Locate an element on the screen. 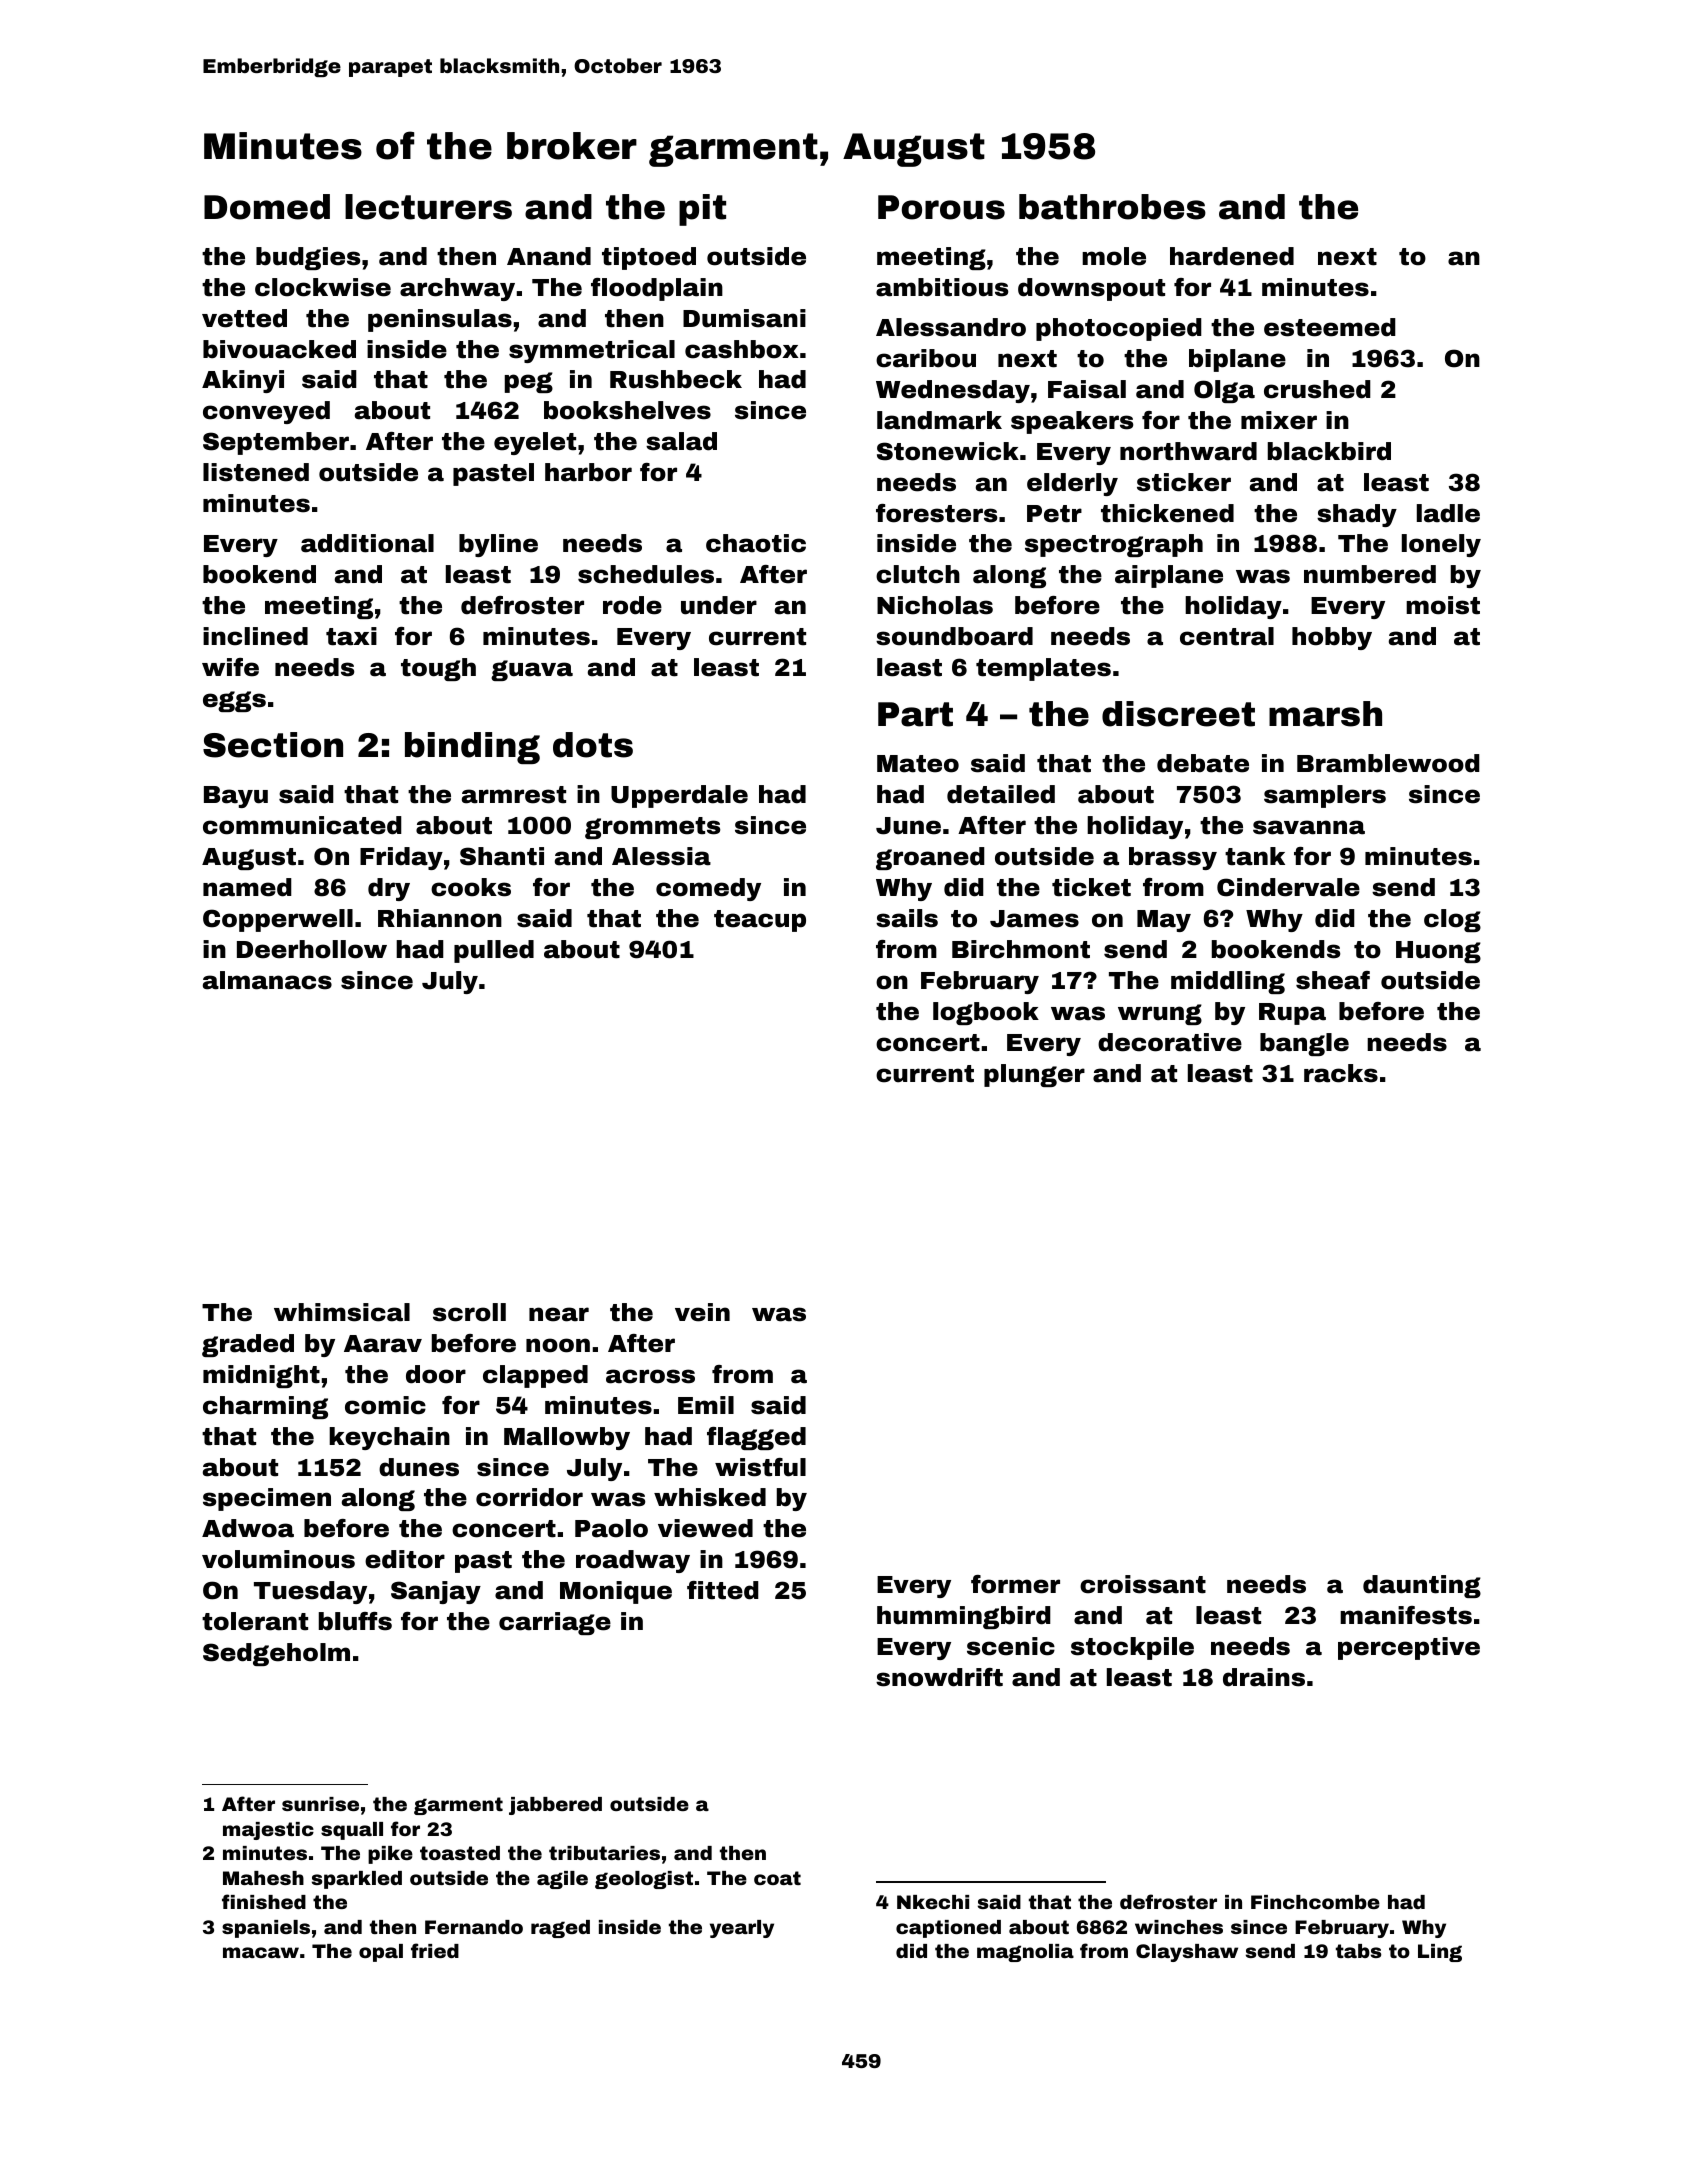 The width and height of the screenshot is (1683, 2178). across is located at coordinates (650, 1376).
